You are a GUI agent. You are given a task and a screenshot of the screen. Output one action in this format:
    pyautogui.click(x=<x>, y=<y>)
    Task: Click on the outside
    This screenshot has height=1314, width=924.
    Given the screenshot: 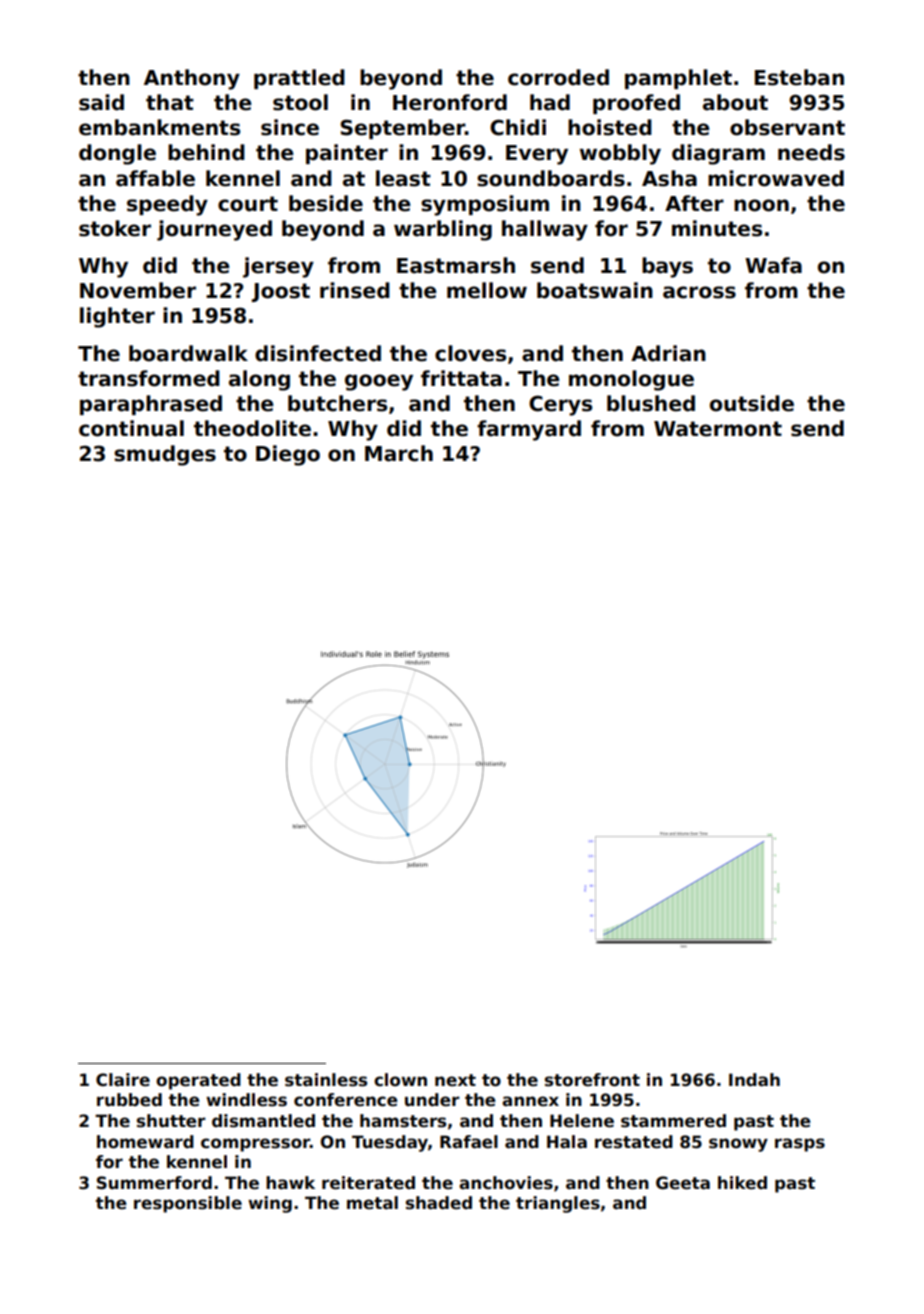 What is the action you would take?
    pyautogui.click(x=752, y=403)
